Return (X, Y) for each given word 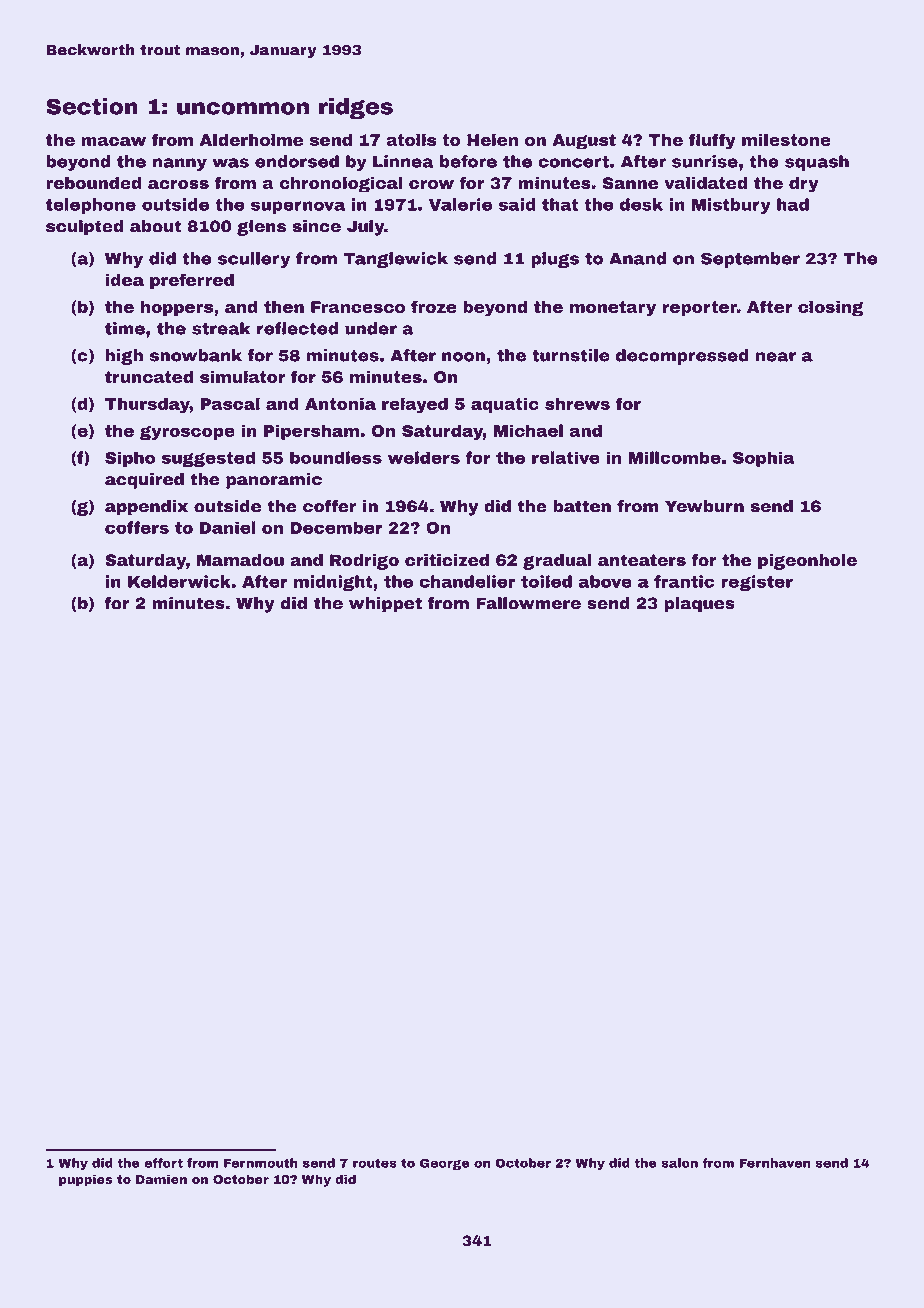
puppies (86, 1180)
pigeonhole (807, 561)
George (445, 1164)
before (468, 161)
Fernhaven (775, 1163)
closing (830, 308)
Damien (161, 1179)
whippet (385, 605)
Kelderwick (179, 581)
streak (221, 328)
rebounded (94, 183)
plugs (555, 260)
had (793, 204)
